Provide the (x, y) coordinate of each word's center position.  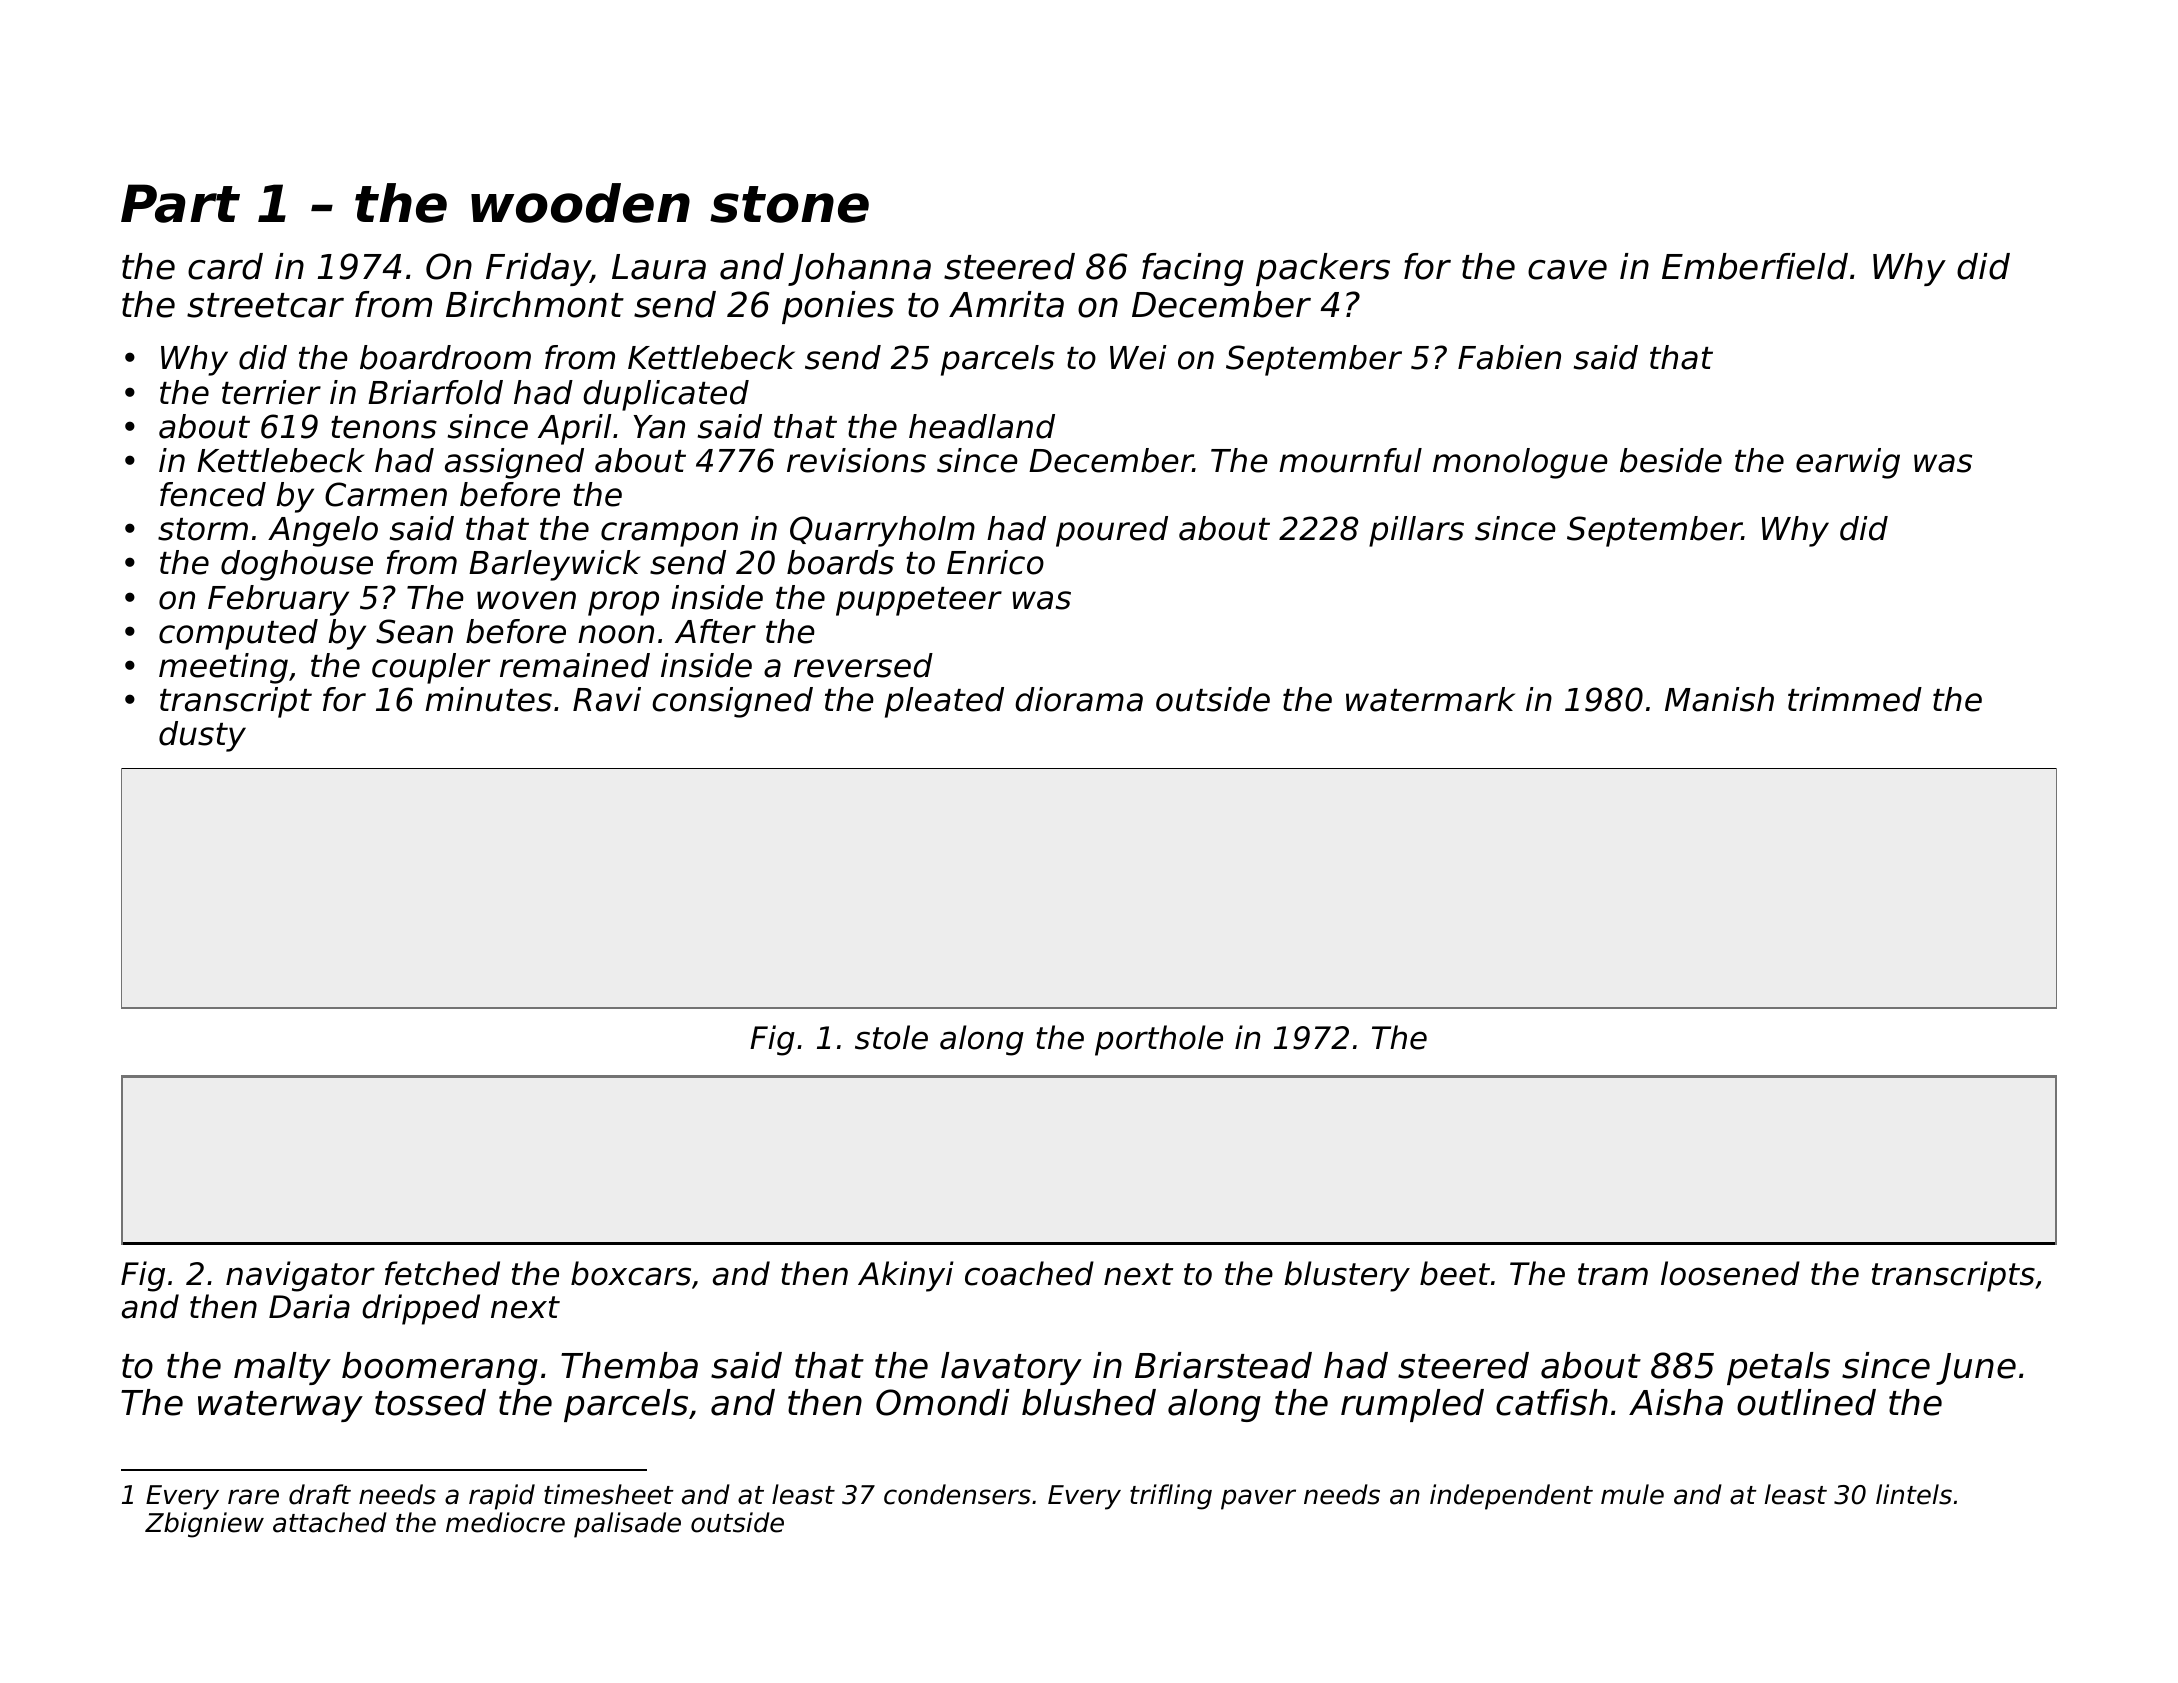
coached (1029, 1273)
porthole (1159, 1040)
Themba (629, 1365)
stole (891, 1037)
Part (180, 203)
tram (1613, 1274)
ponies (838, 307)
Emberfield (1755, 266)
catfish (1552, 1402)
